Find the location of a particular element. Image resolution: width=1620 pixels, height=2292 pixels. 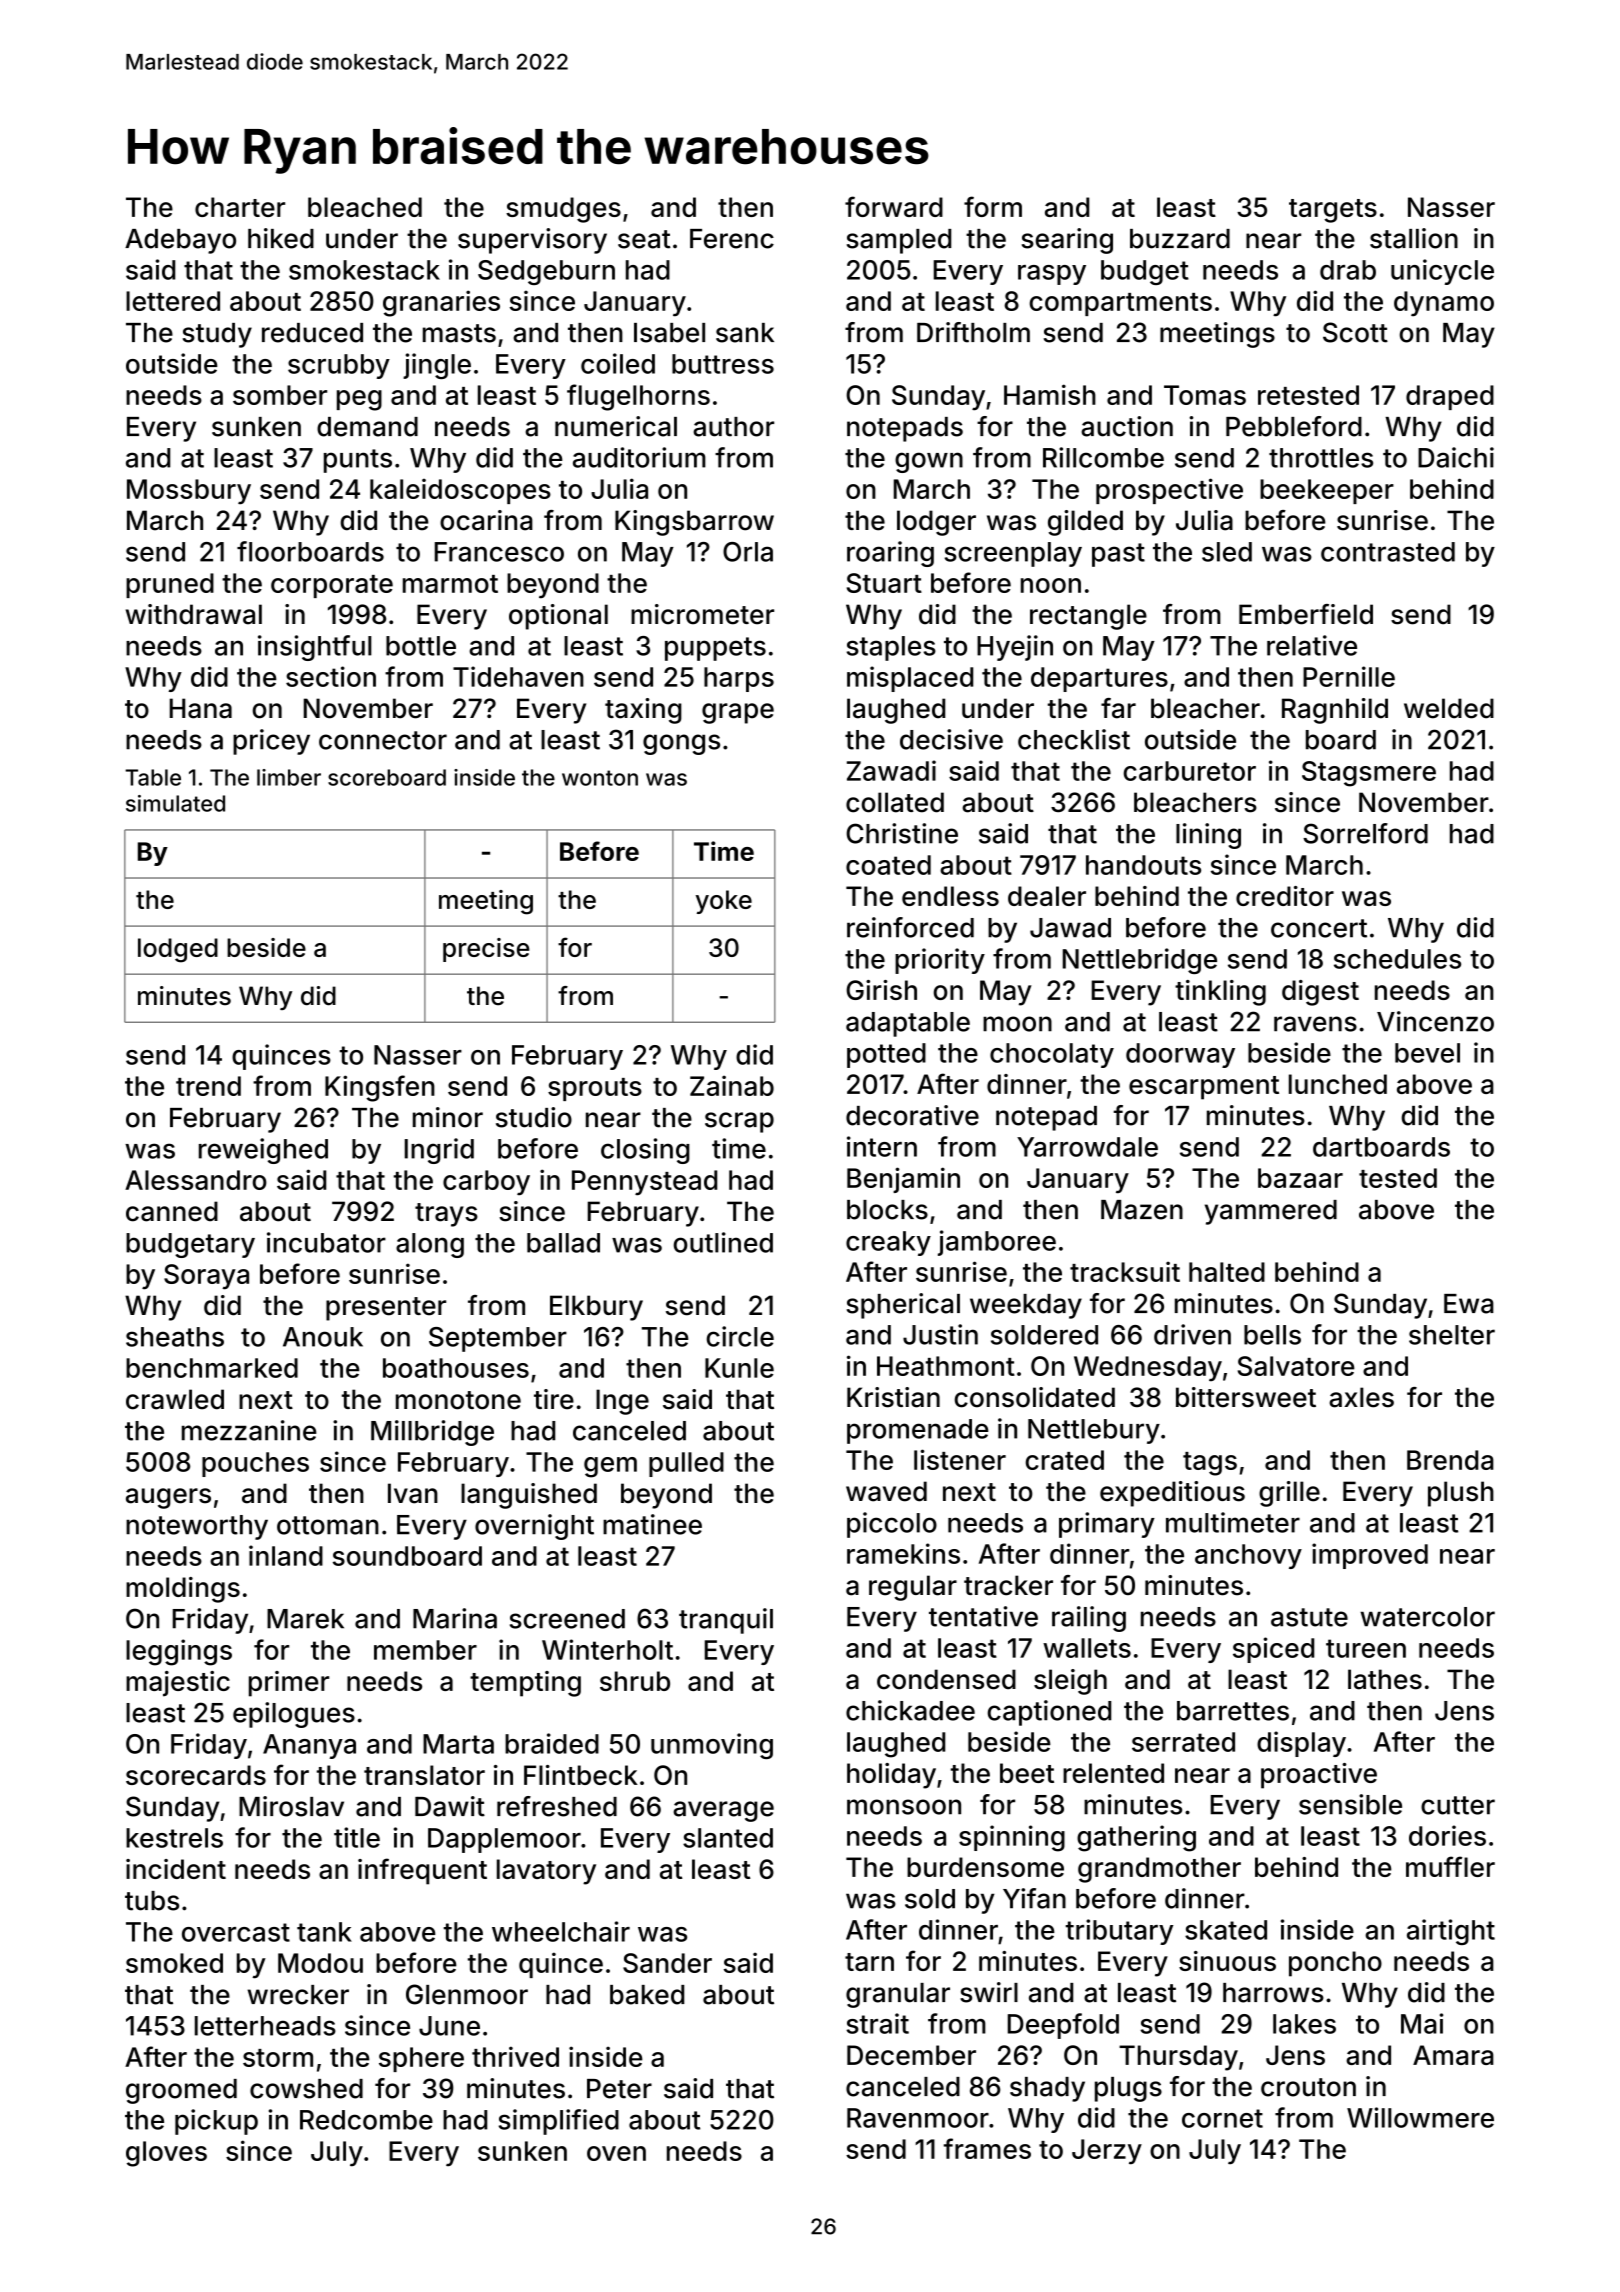

augers is located at coordinates (168, 1498).
